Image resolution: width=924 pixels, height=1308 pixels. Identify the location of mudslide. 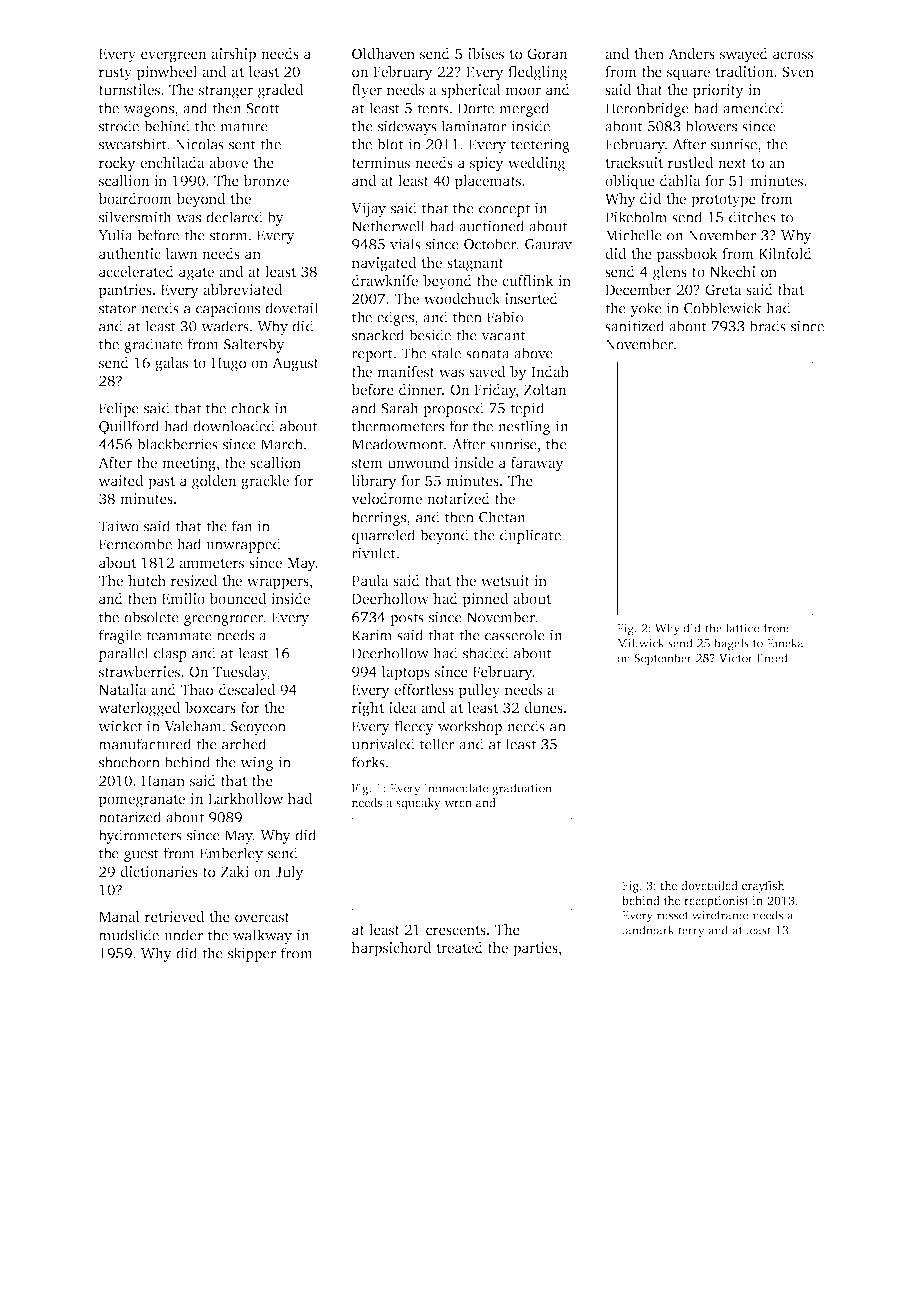
(129, 935).
